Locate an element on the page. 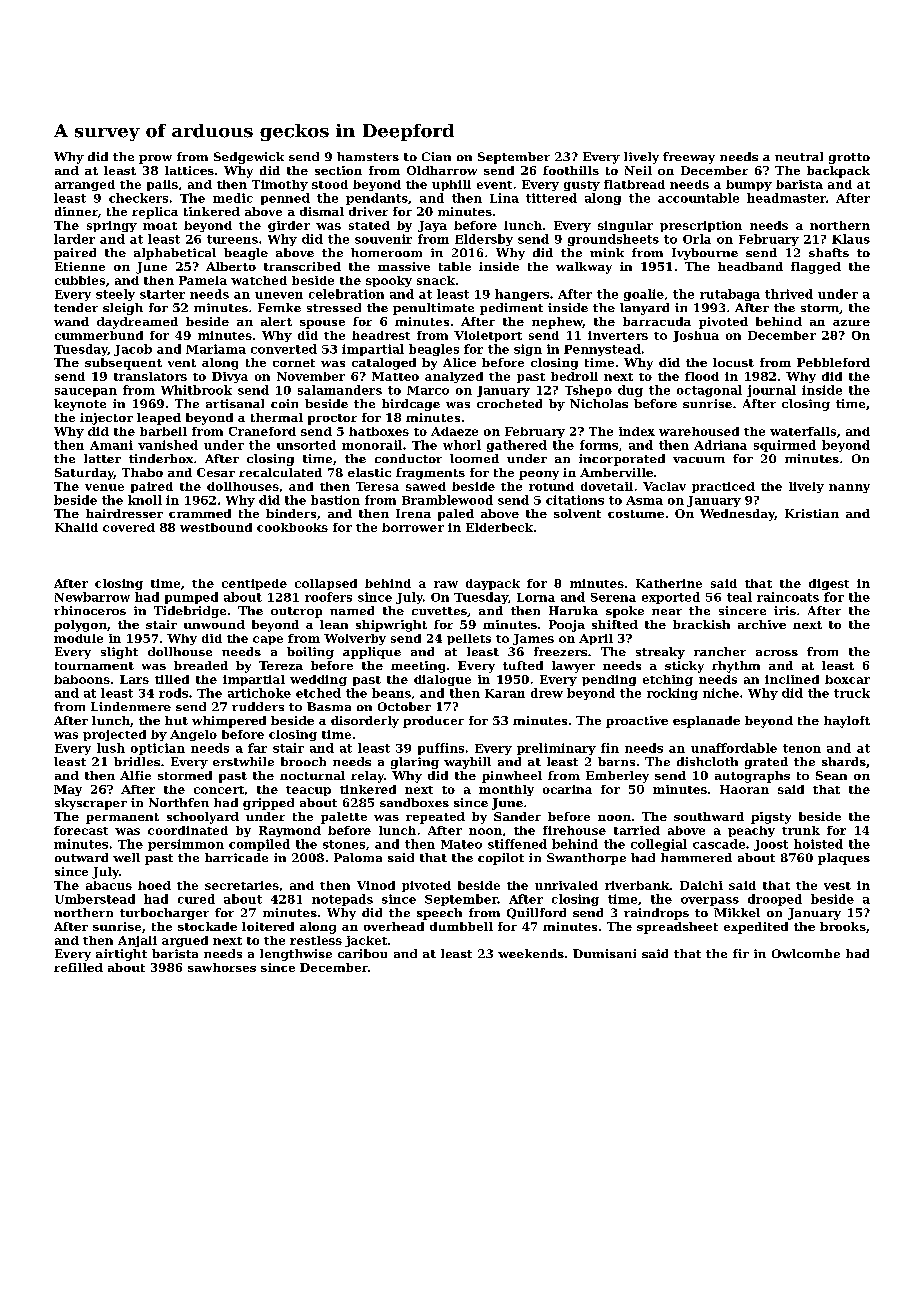 The height and width of the page is (1308, 924). Lorna is located at coordinates (536, 597).
